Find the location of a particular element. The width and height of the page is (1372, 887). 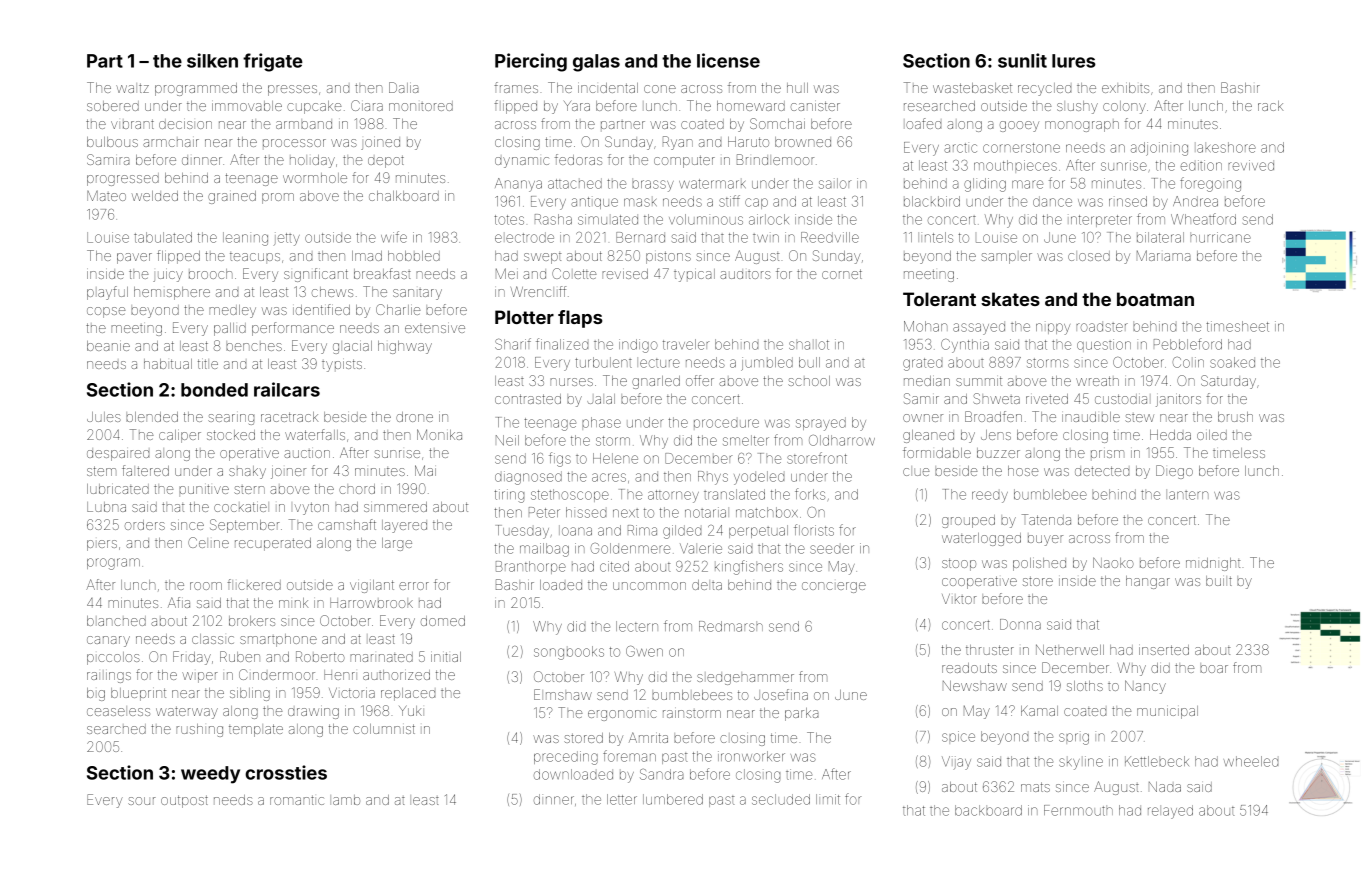

slushy is located at coordinates (1077, 107).
